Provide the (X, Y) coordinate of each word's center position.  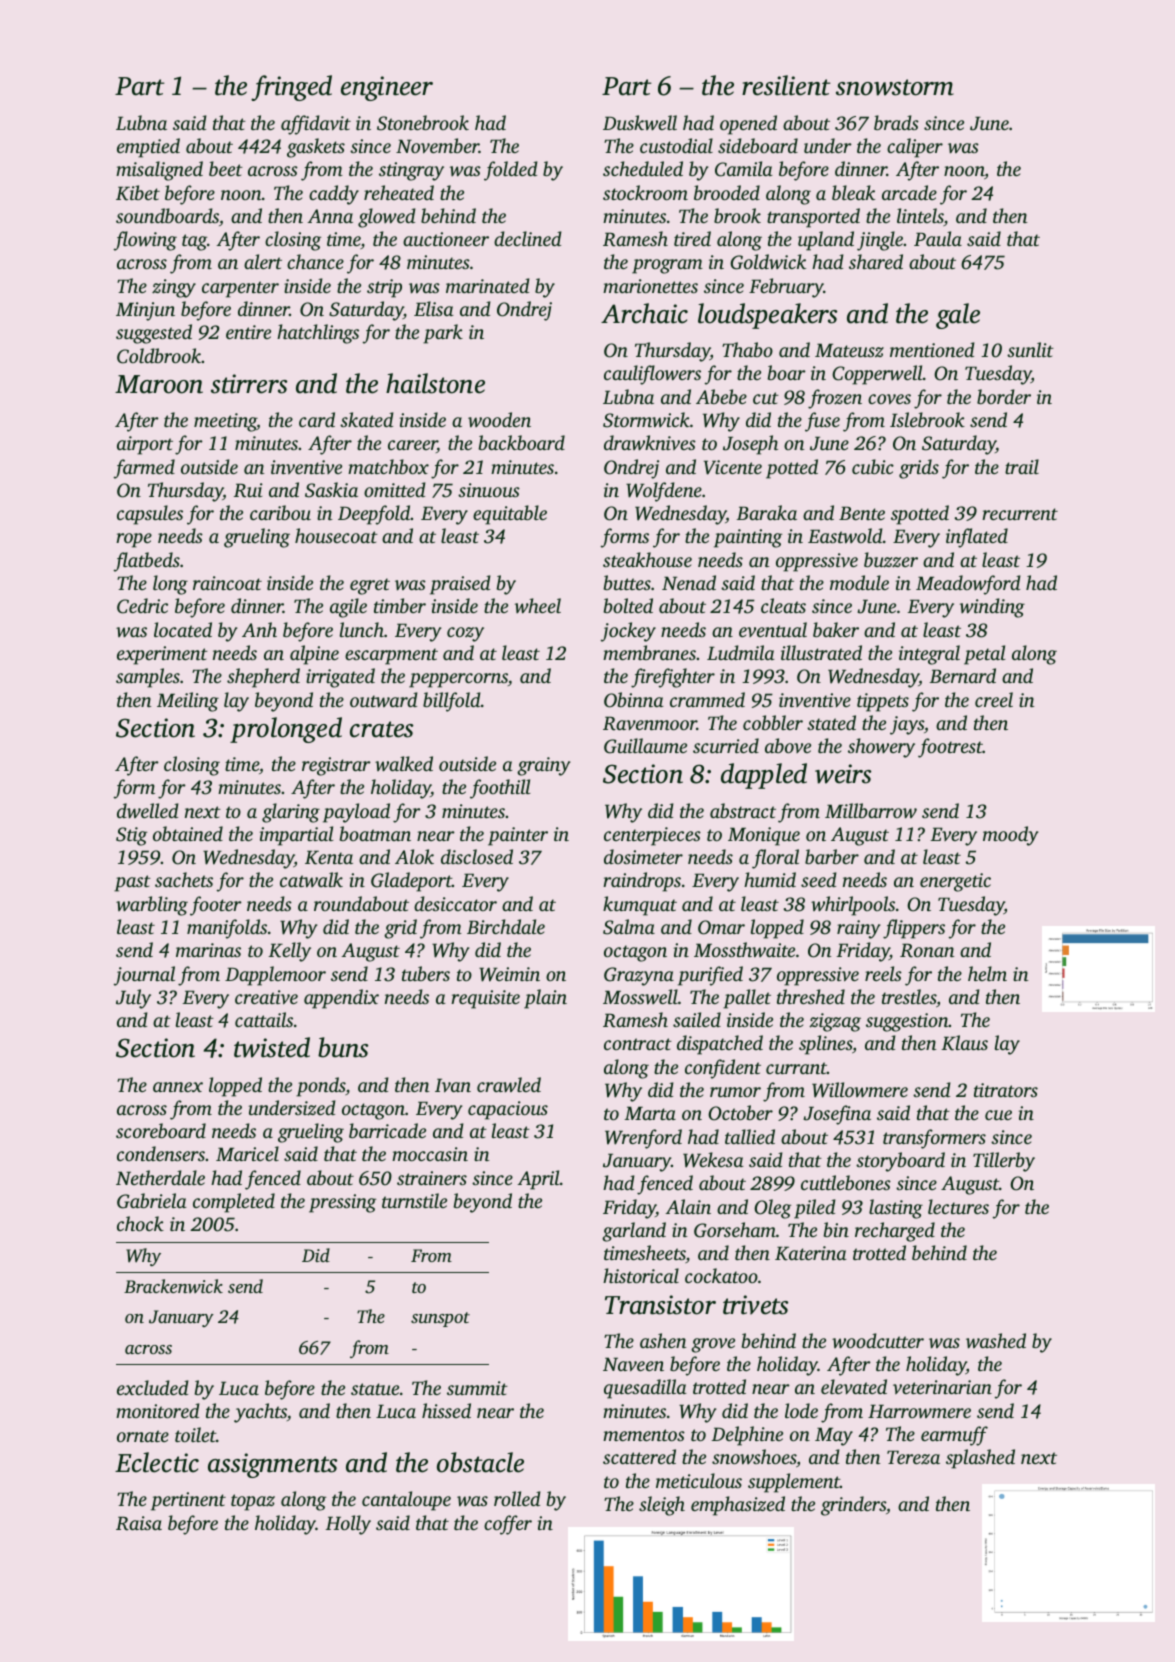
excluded (153, 1387)
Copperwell (877, 375)
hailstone (435, 383)
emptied (148, 148)
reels (883, 973)
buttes (627, 582)
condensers (161, 1153)
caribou (280, 512)
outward (384, 700)
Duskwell (640, 122)
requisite (485, 999)
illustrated (821, 652)
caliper (915, 148)
